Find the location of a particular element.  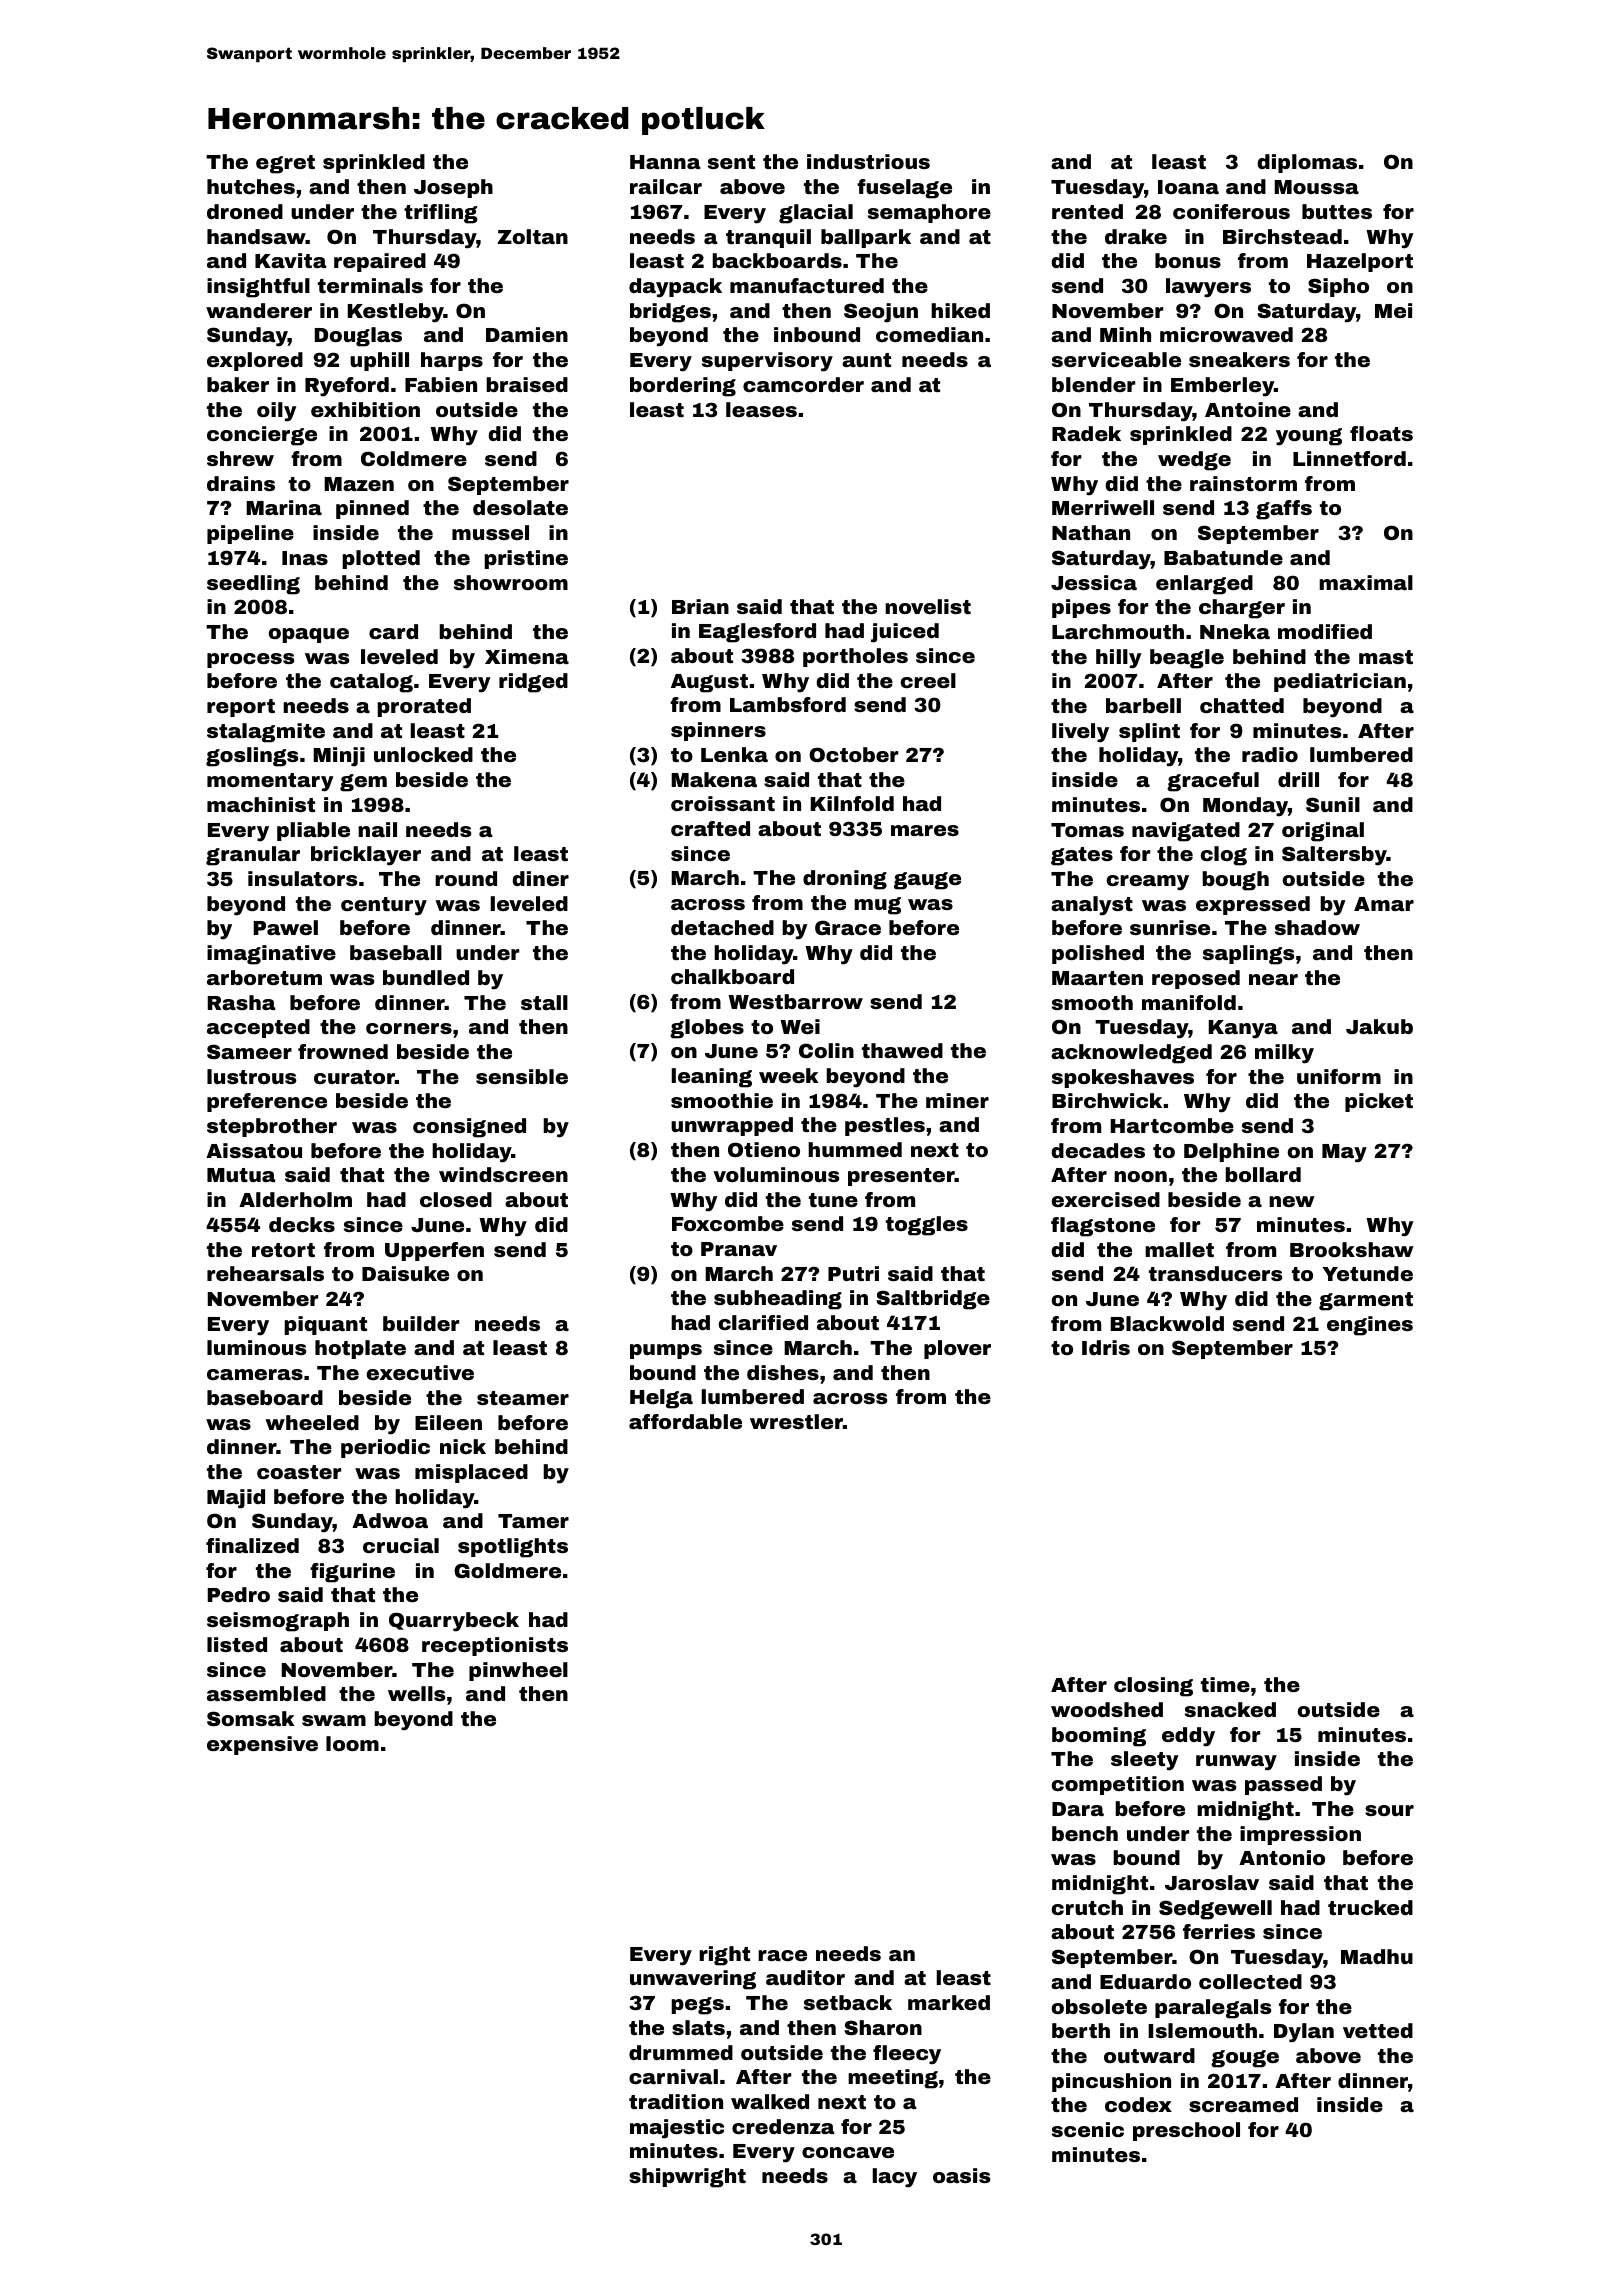

engines is located at coordinates (1370, 1326).
